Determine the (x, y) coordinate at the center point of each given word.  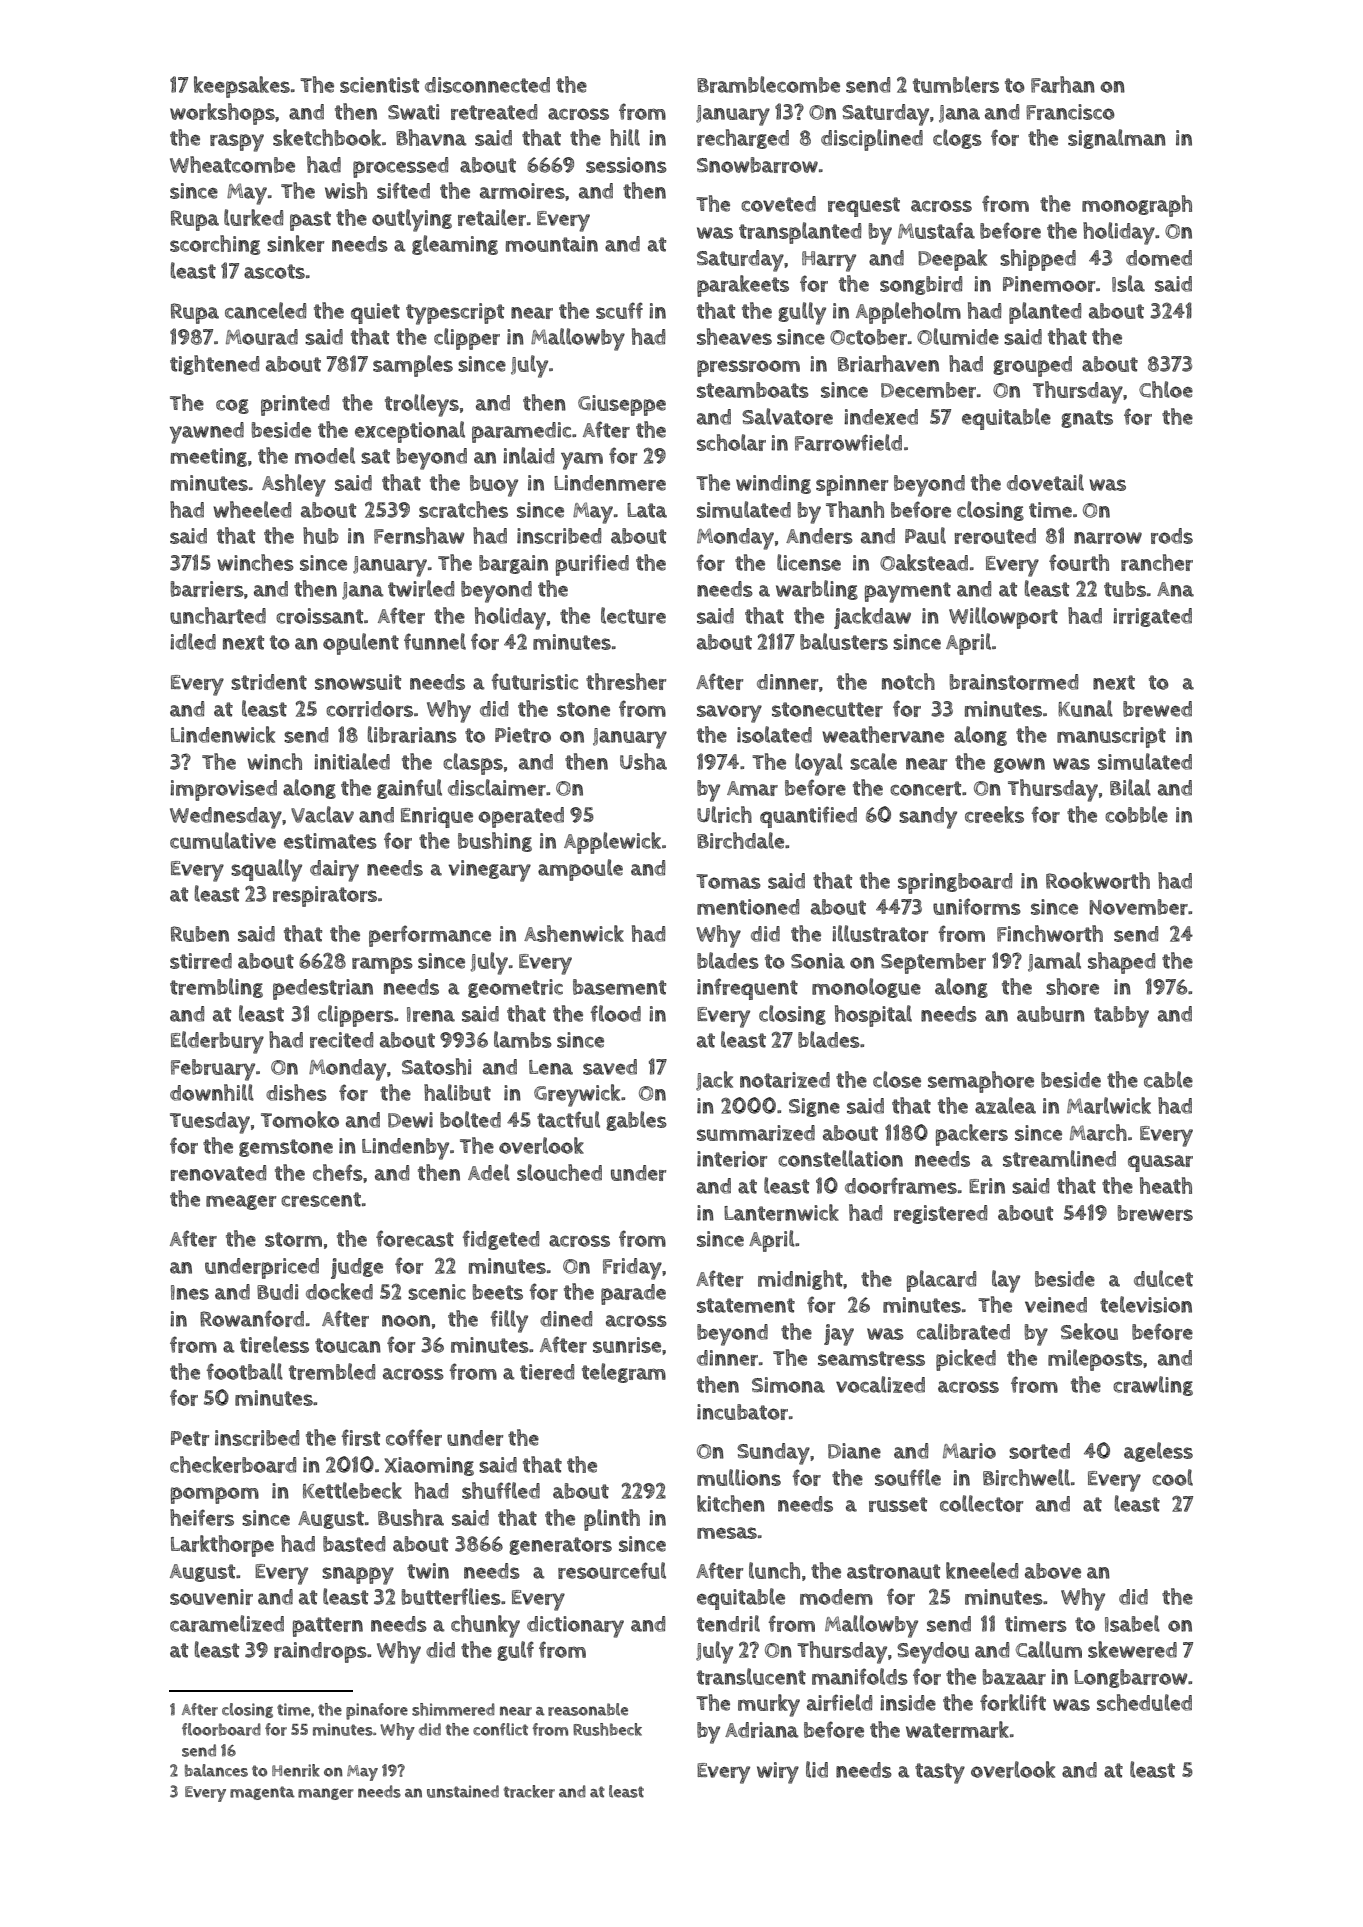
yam (582, 461)
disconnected (487, 85)
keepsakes (242, 87)
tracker (529, 1791)
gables (636, 1121)
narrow (1108, 538)
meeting (209, 457)
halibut (457, 1092)
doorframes (901, 1185)
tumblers (956, 84)
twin (428, 1571)
